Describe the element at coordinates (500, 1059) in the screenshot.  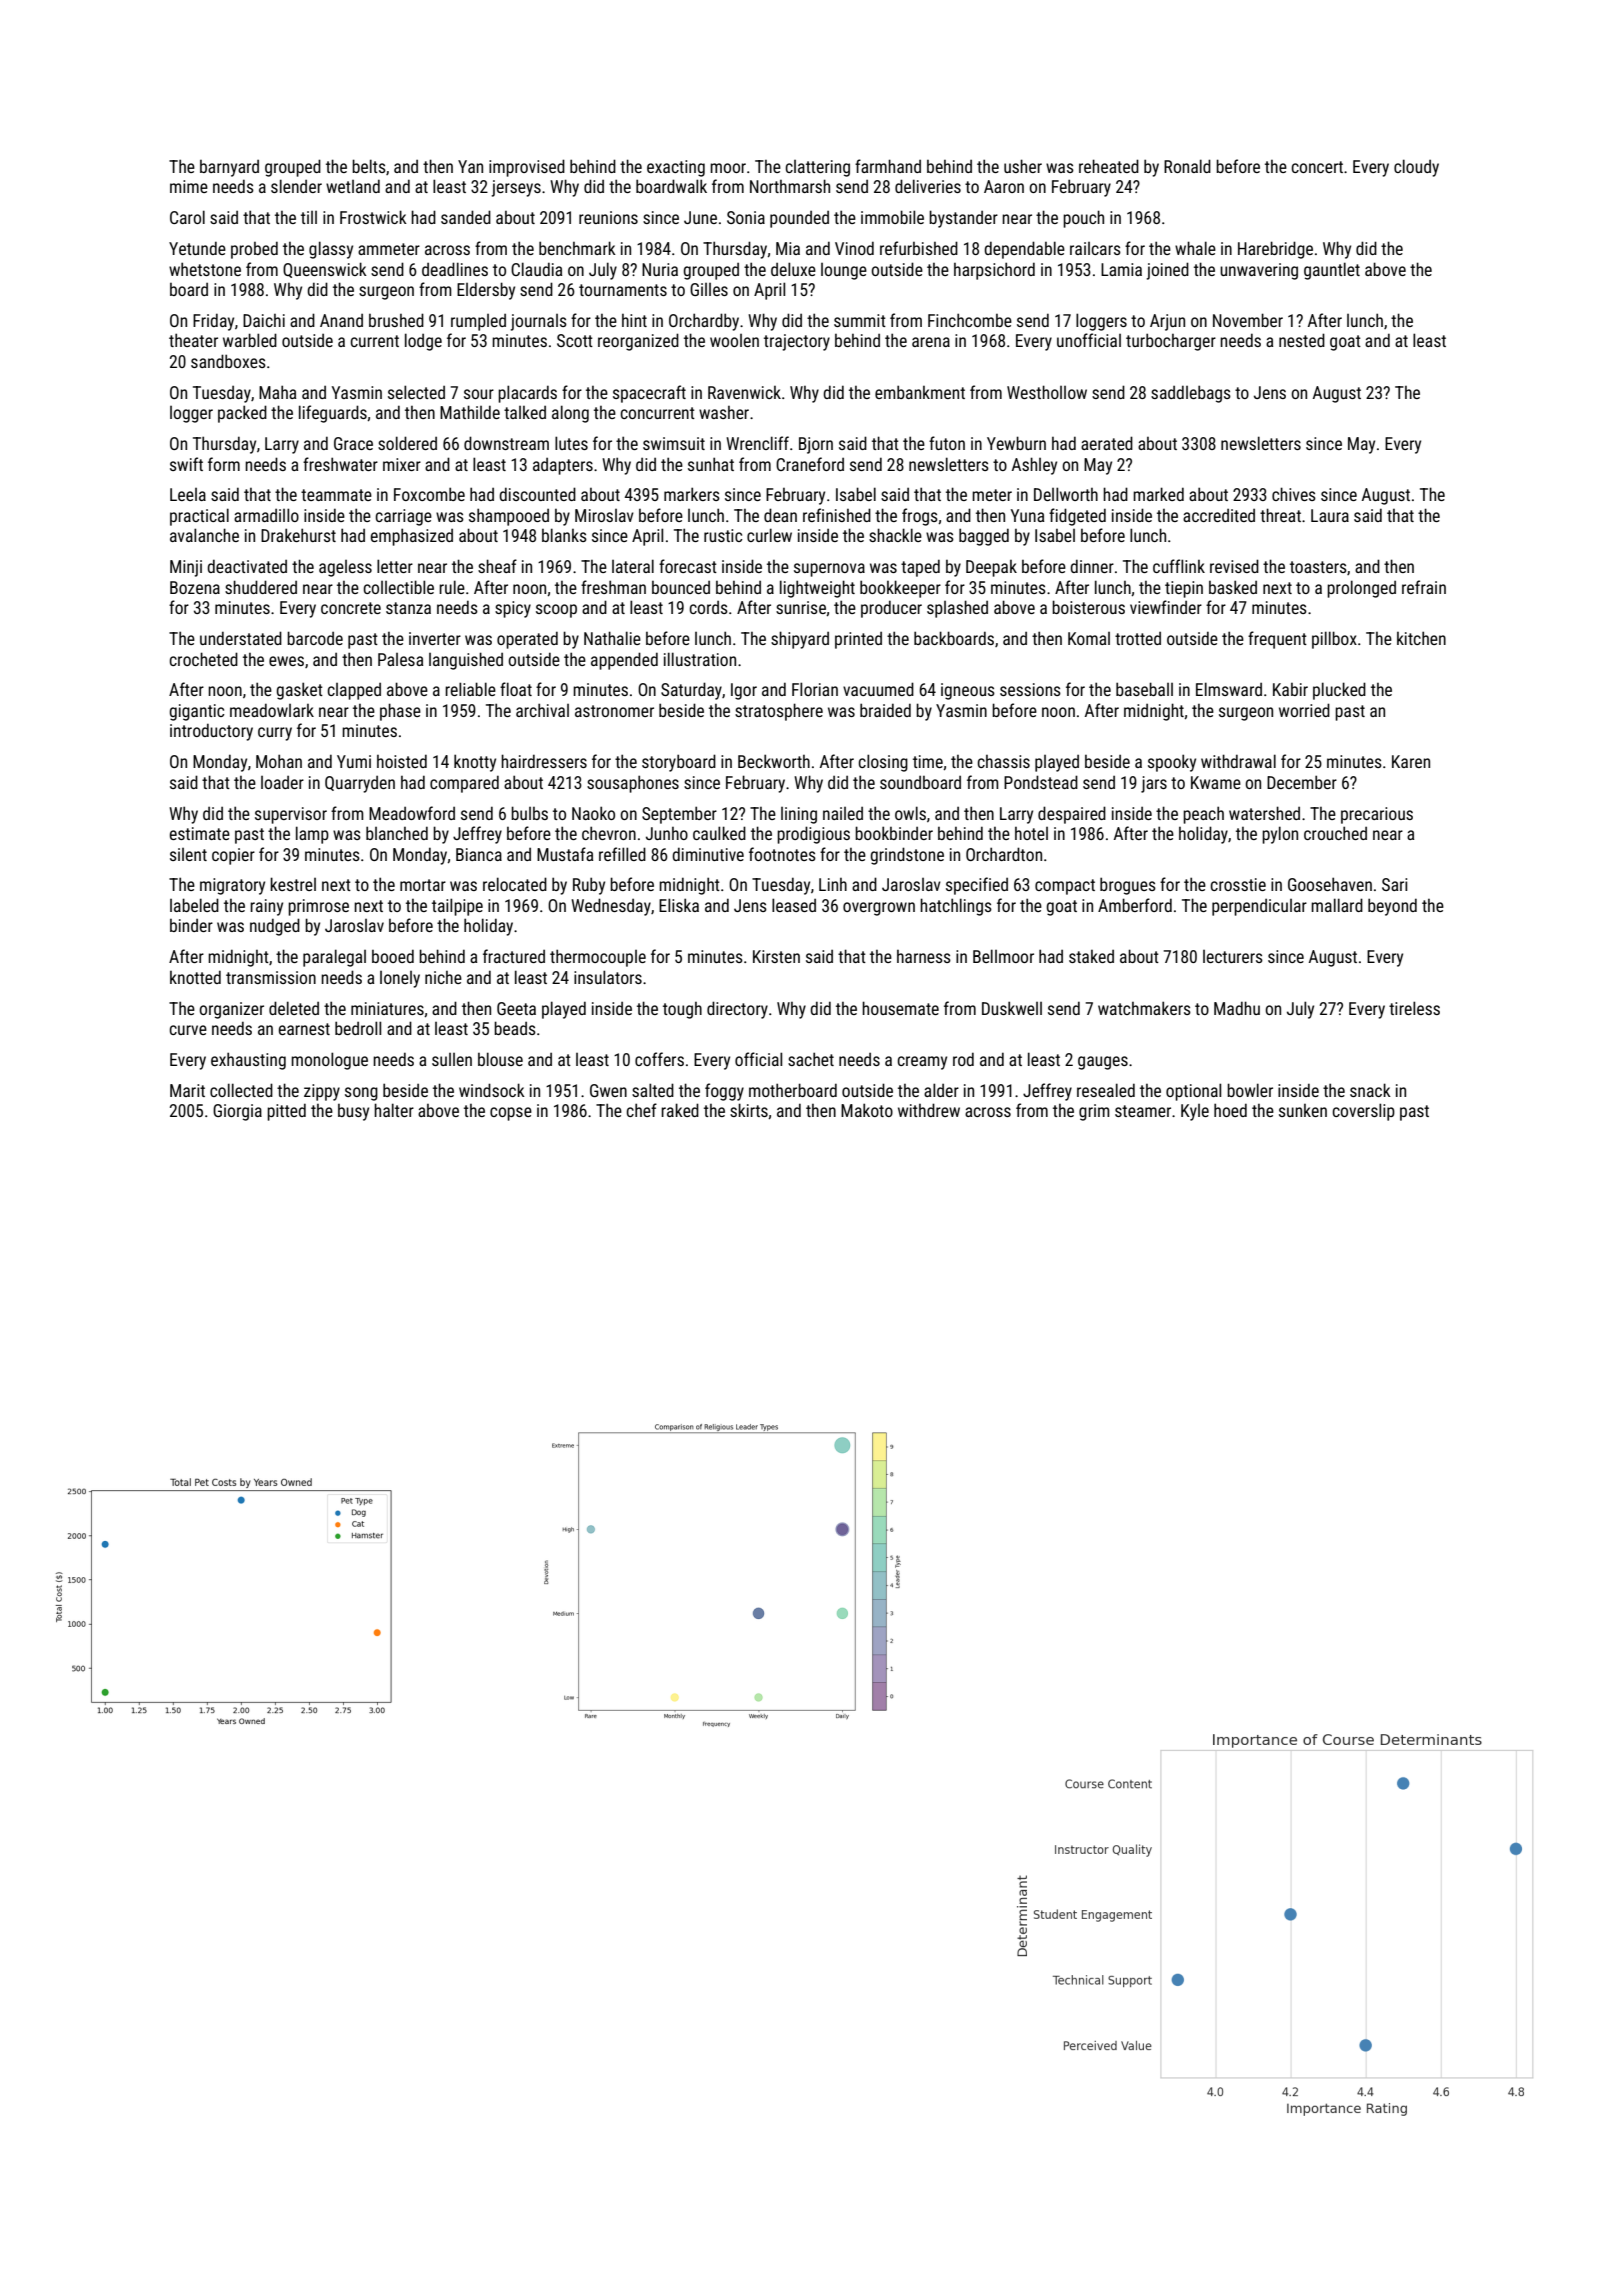
I see `blouse` at that location.
